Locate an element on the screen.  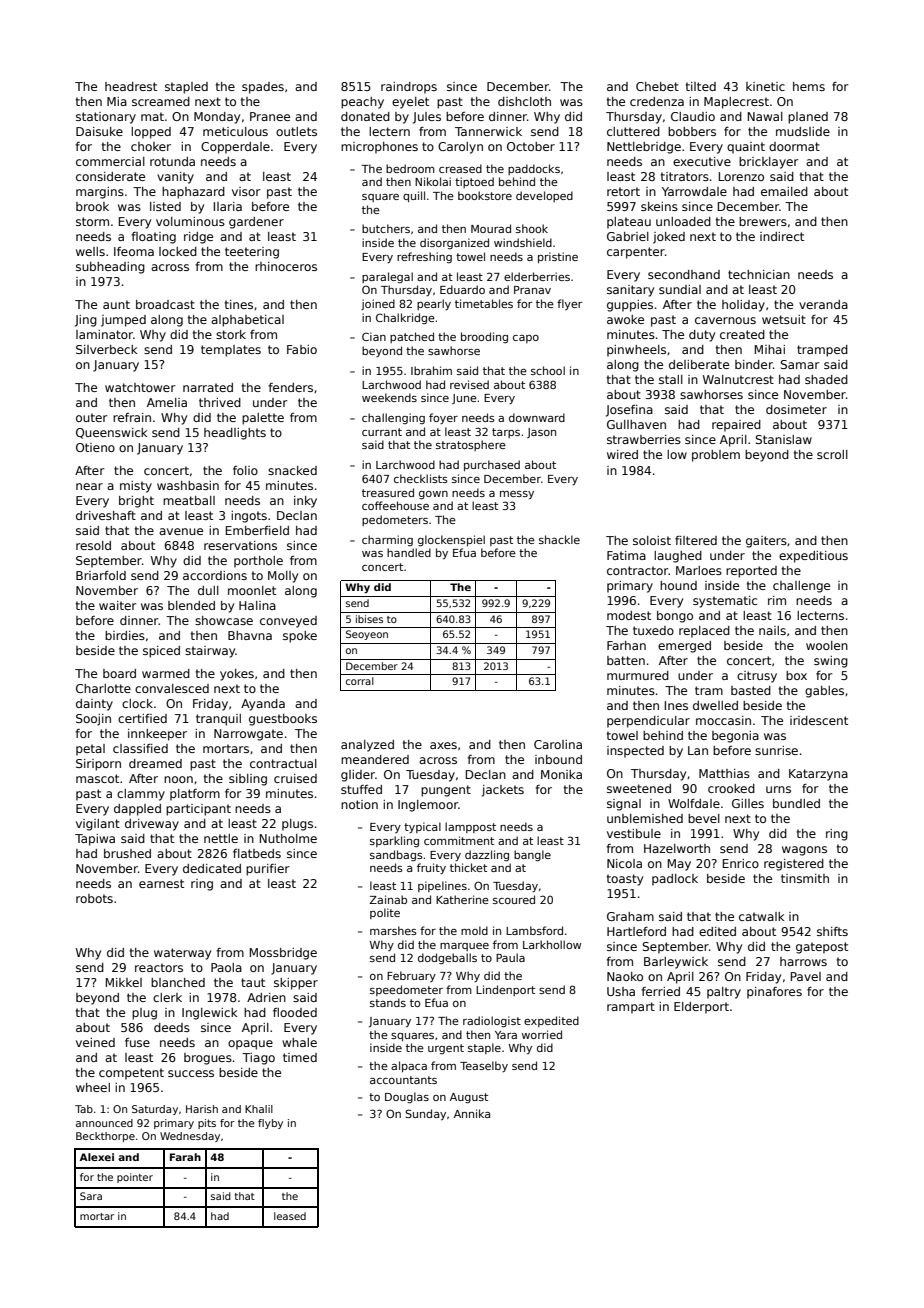
Carolina is located at coordinates (558, 744).
